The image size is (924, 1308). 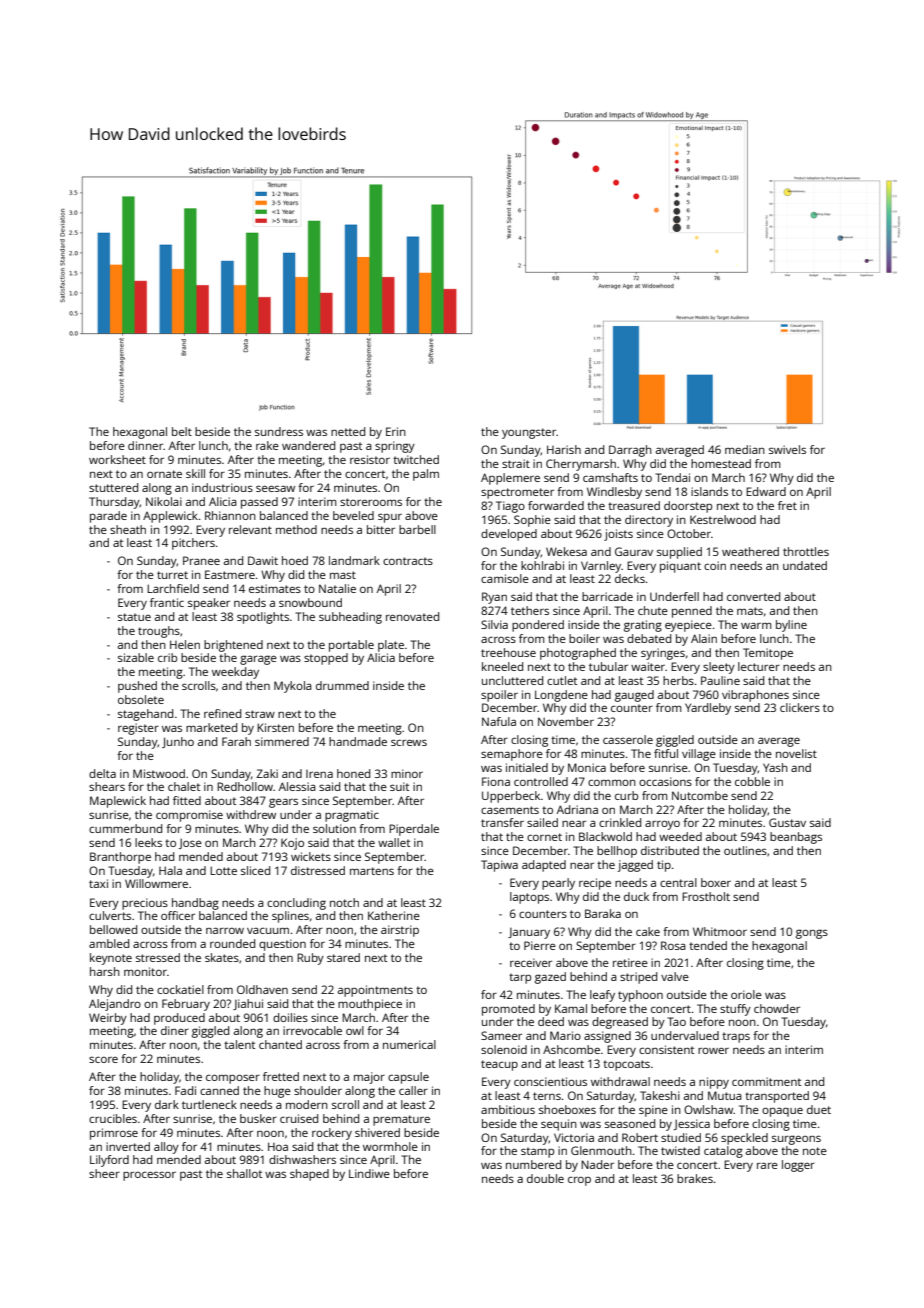 I want to click on developed, so click(x=509, y=535).
